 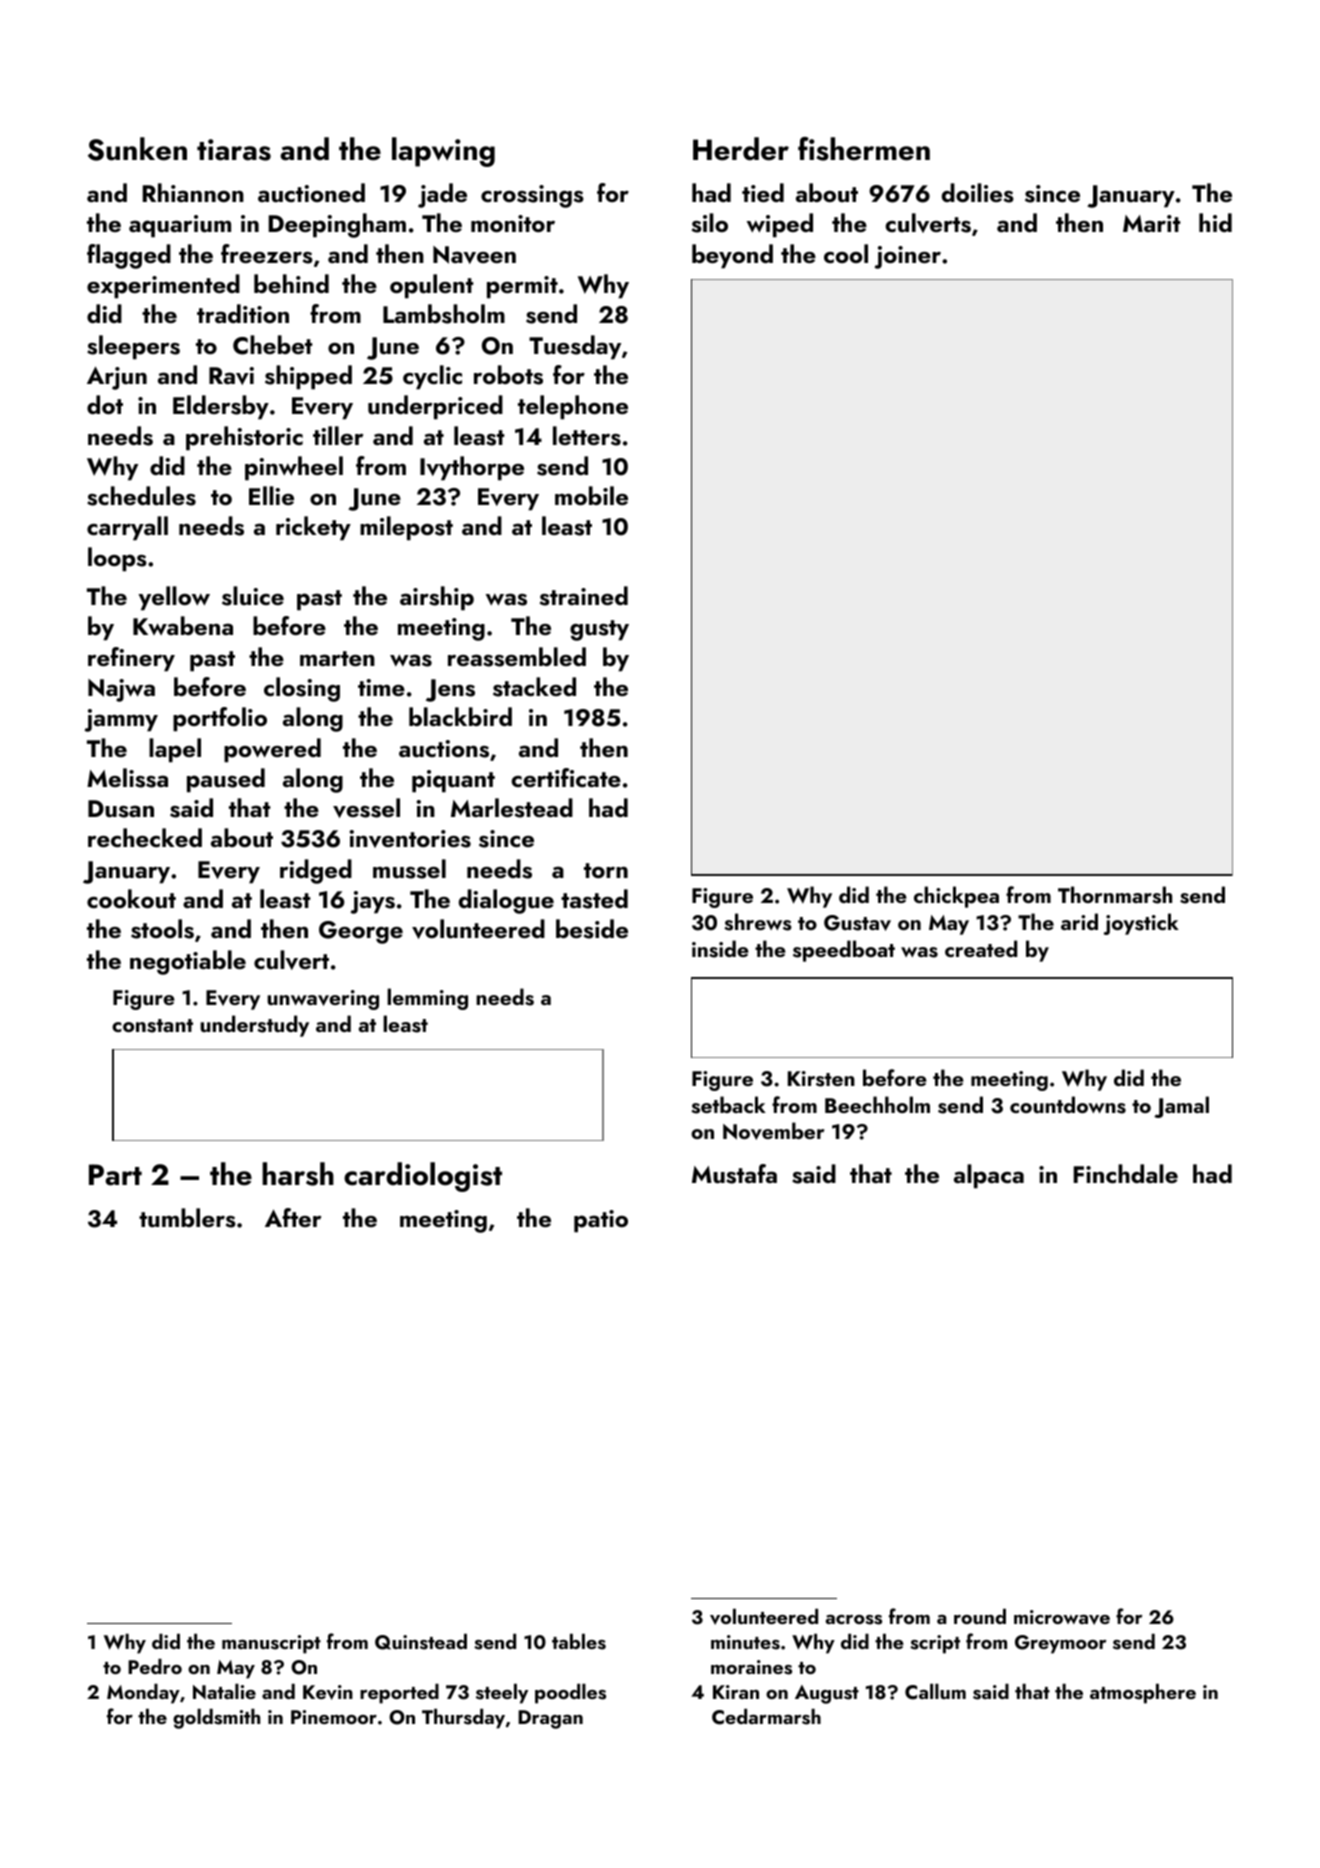 I want to click on Thornmarsh, so click(x=1115, y=895).
